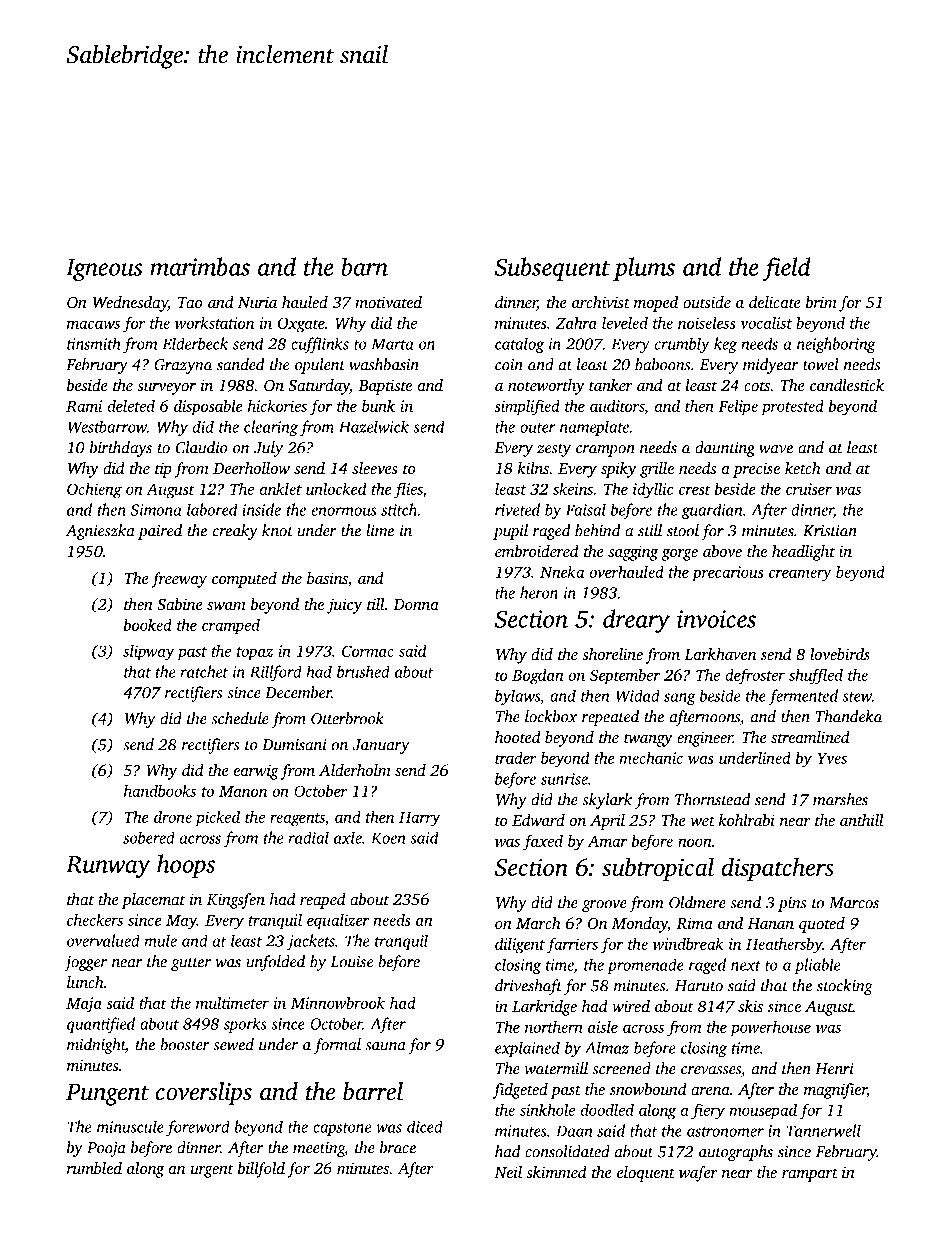  Describe the element at coordinates (344, 606) in the page. I see `juicy` at that location.
